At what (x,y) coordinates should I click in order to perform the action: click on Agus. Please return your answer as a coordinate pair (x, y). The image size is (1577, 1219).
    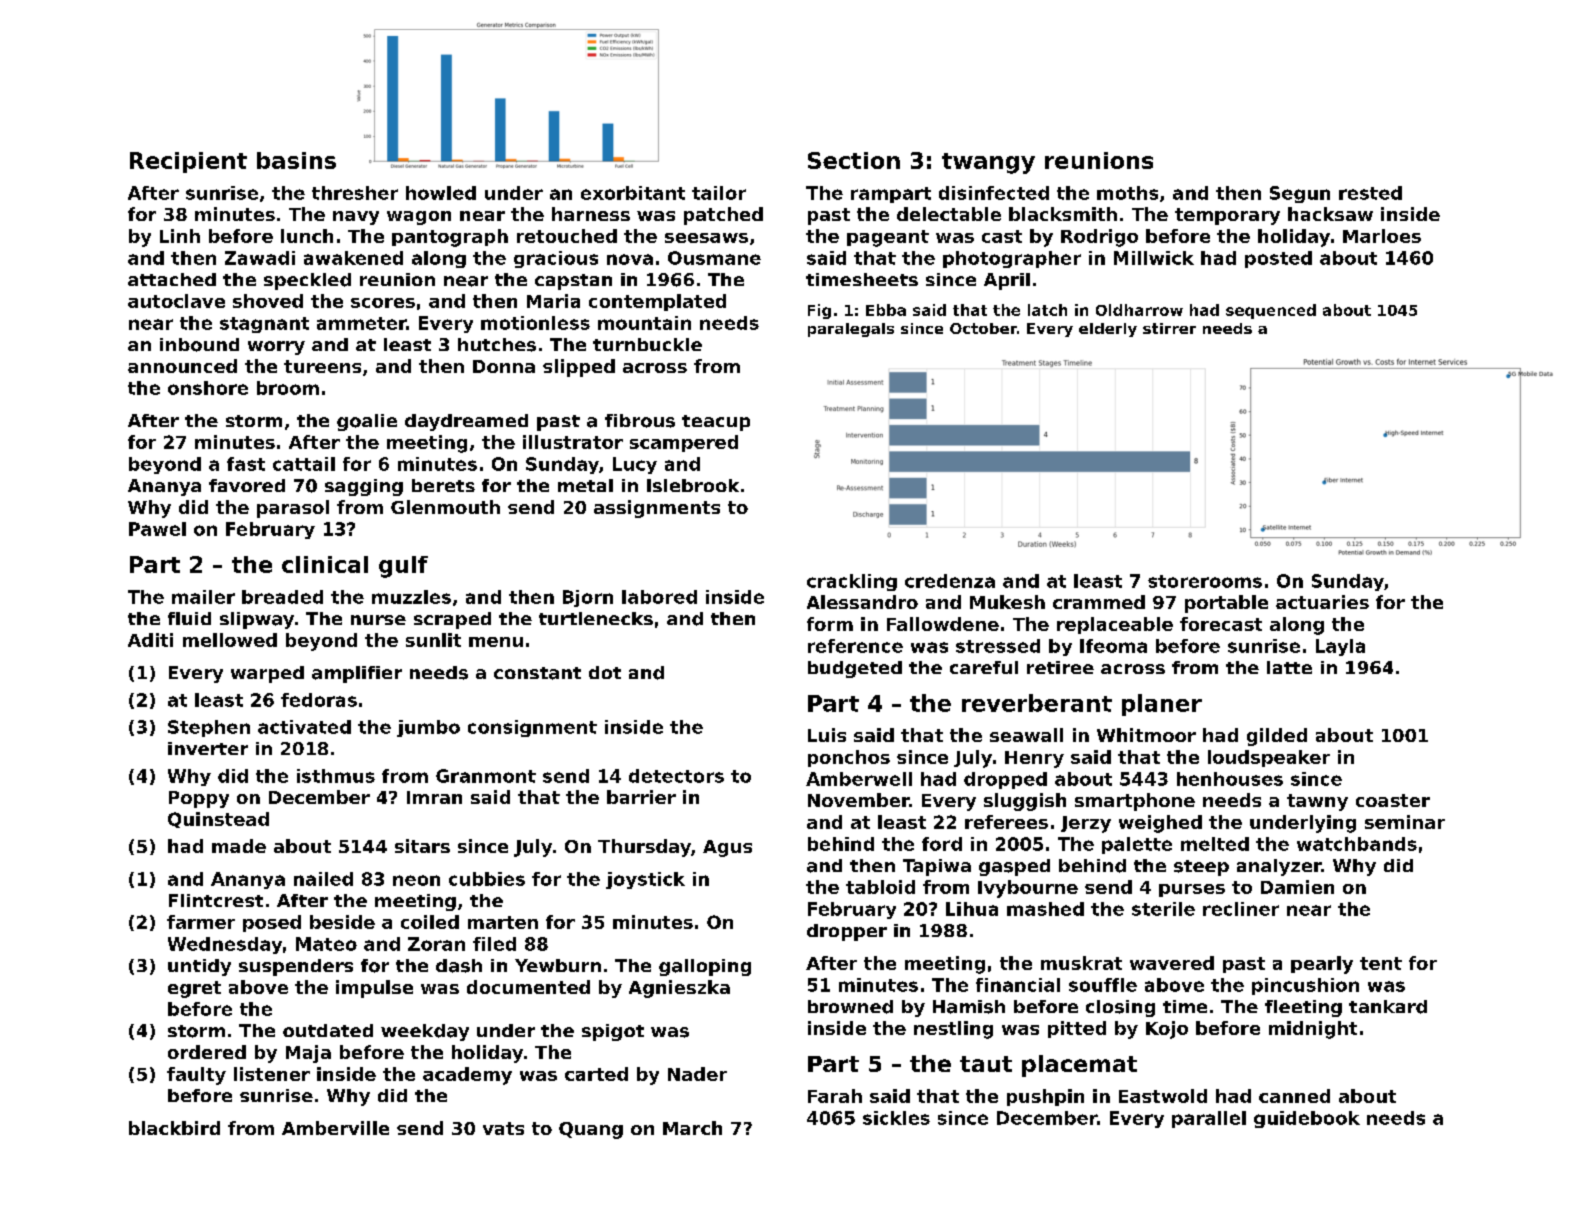
    Looking at the image, I should click on (727, 848).
